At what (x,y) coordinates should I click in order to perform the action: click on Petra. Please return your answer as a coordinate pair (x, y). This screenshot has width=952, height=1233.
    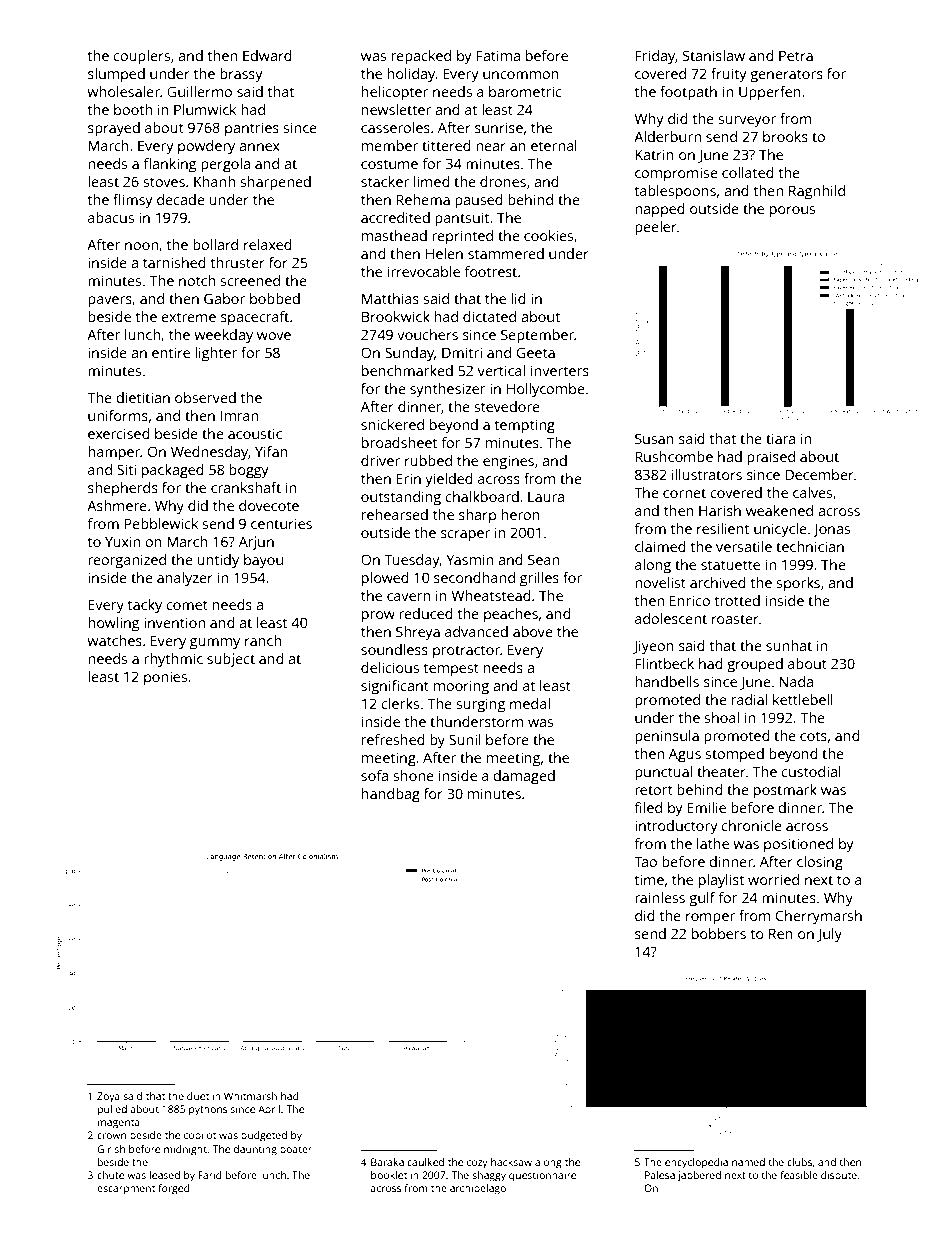
    Looking at the image, I should click on (796, 55).
